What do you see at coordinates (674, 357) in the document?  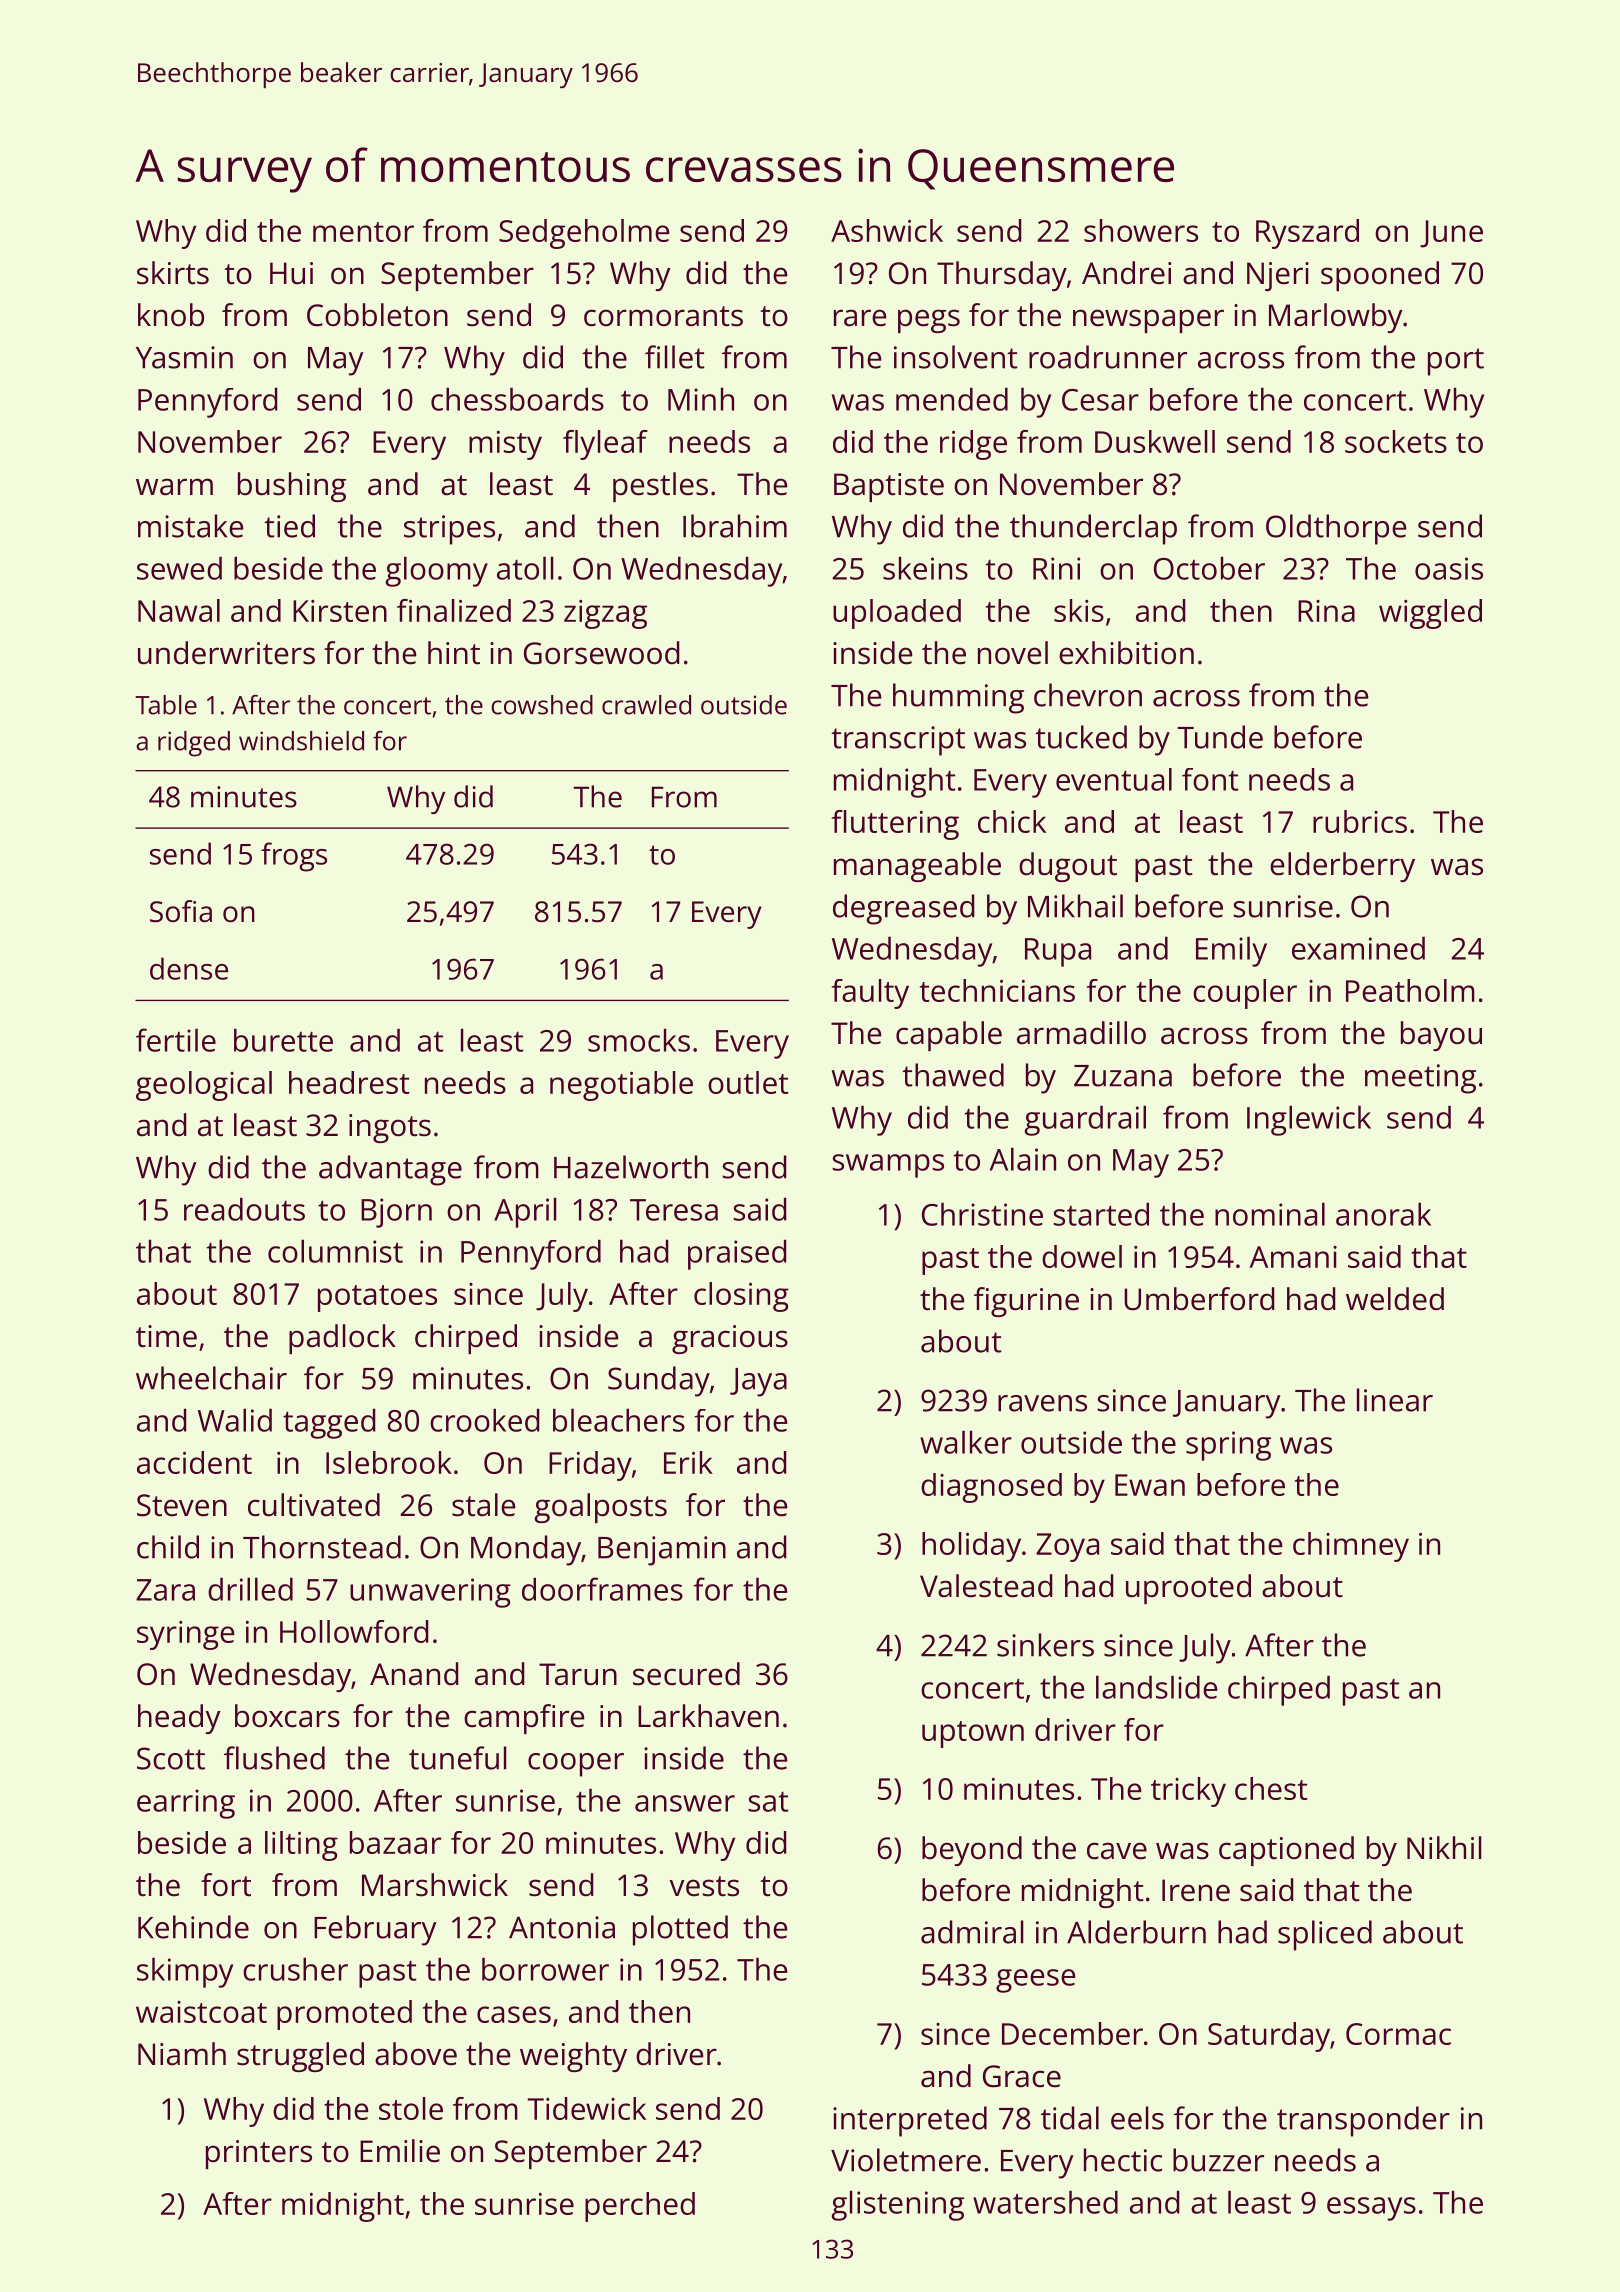 I see `fillet` at bounding box center [674, 357].
